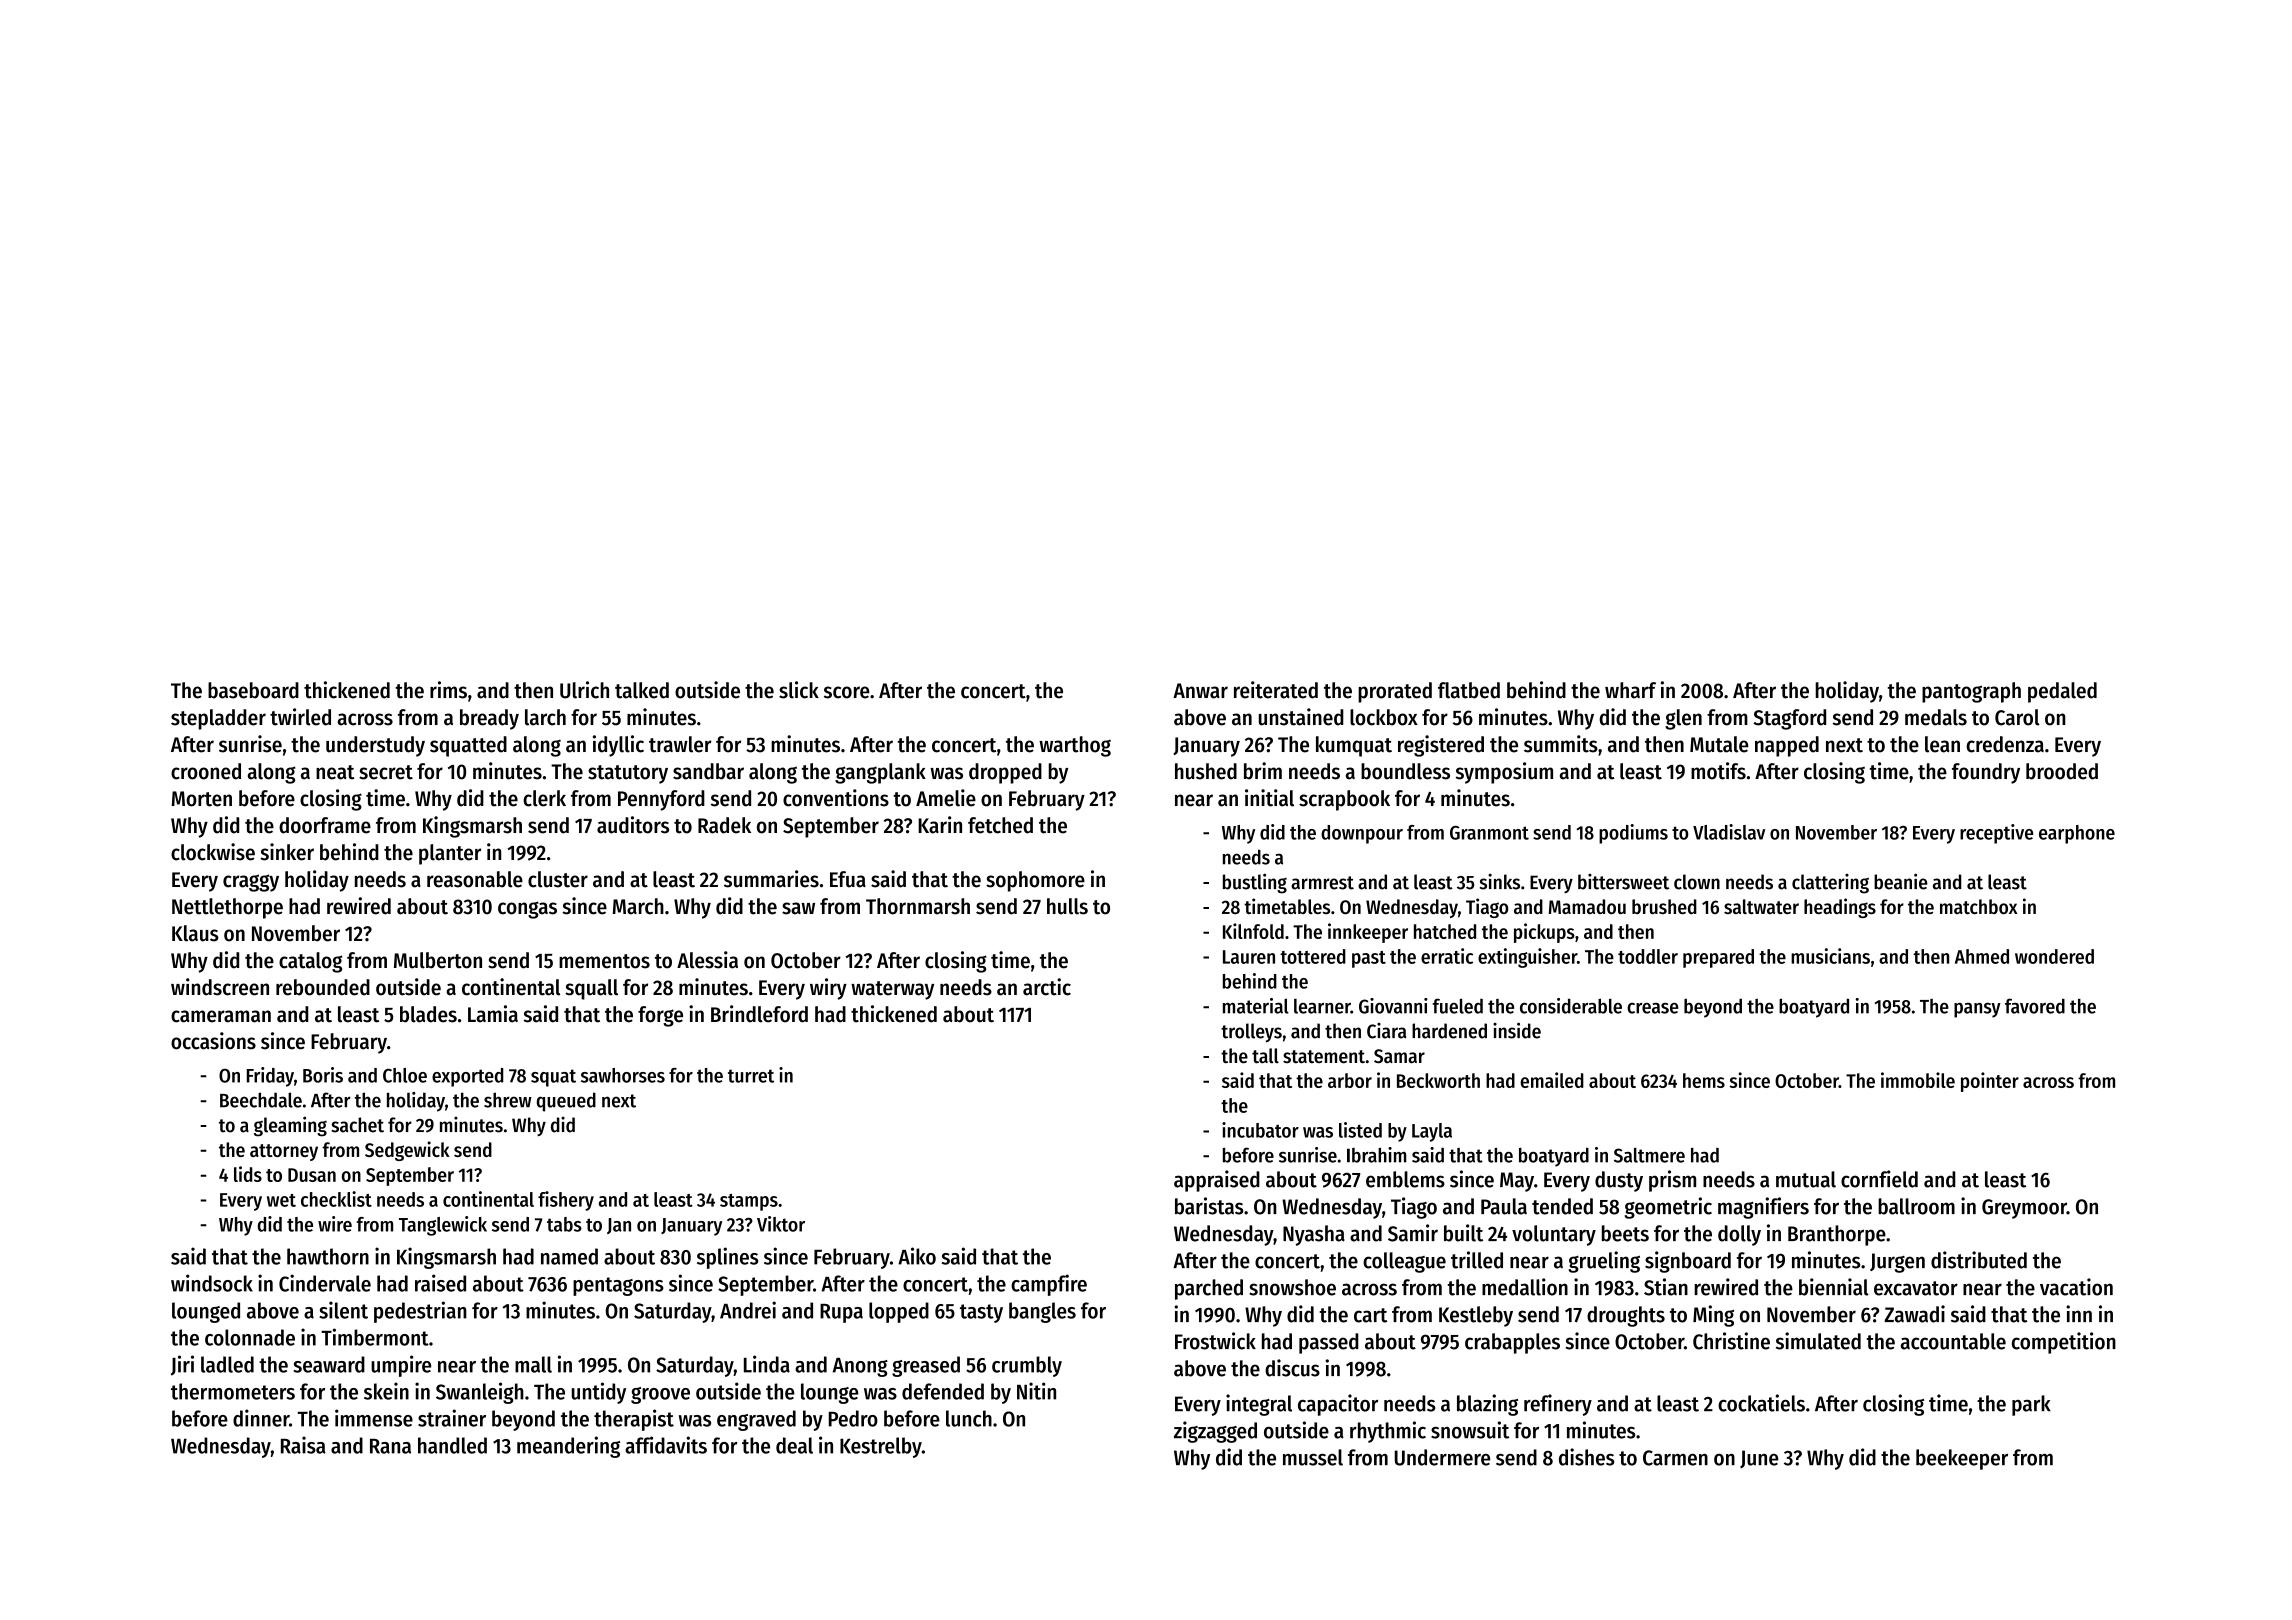 This screenshot has width=2292, height=1620. I want to click on score, so click(847, 692).
